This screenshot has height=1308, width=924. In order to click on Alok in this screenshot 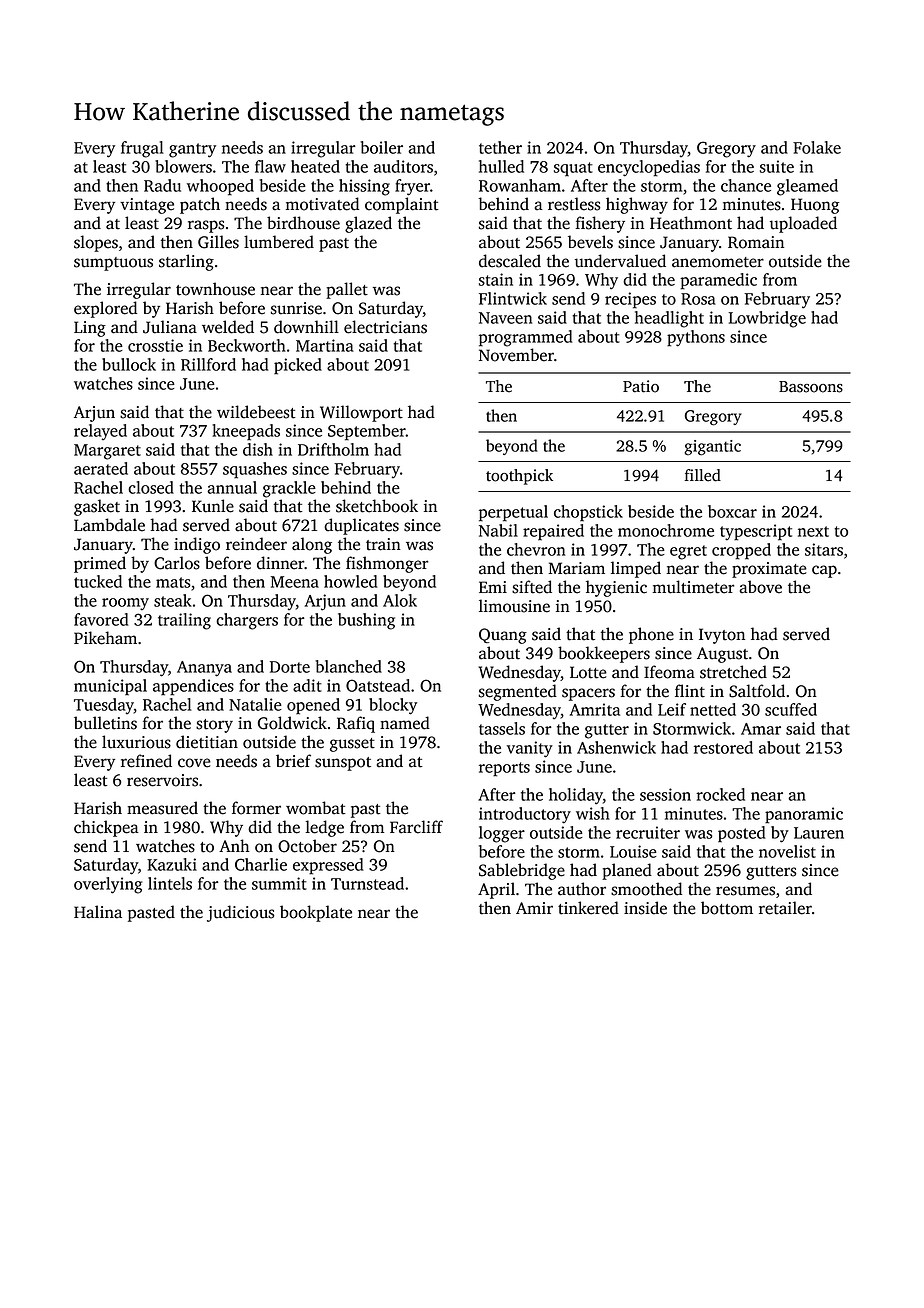, I will do `click(400, 600)`.
